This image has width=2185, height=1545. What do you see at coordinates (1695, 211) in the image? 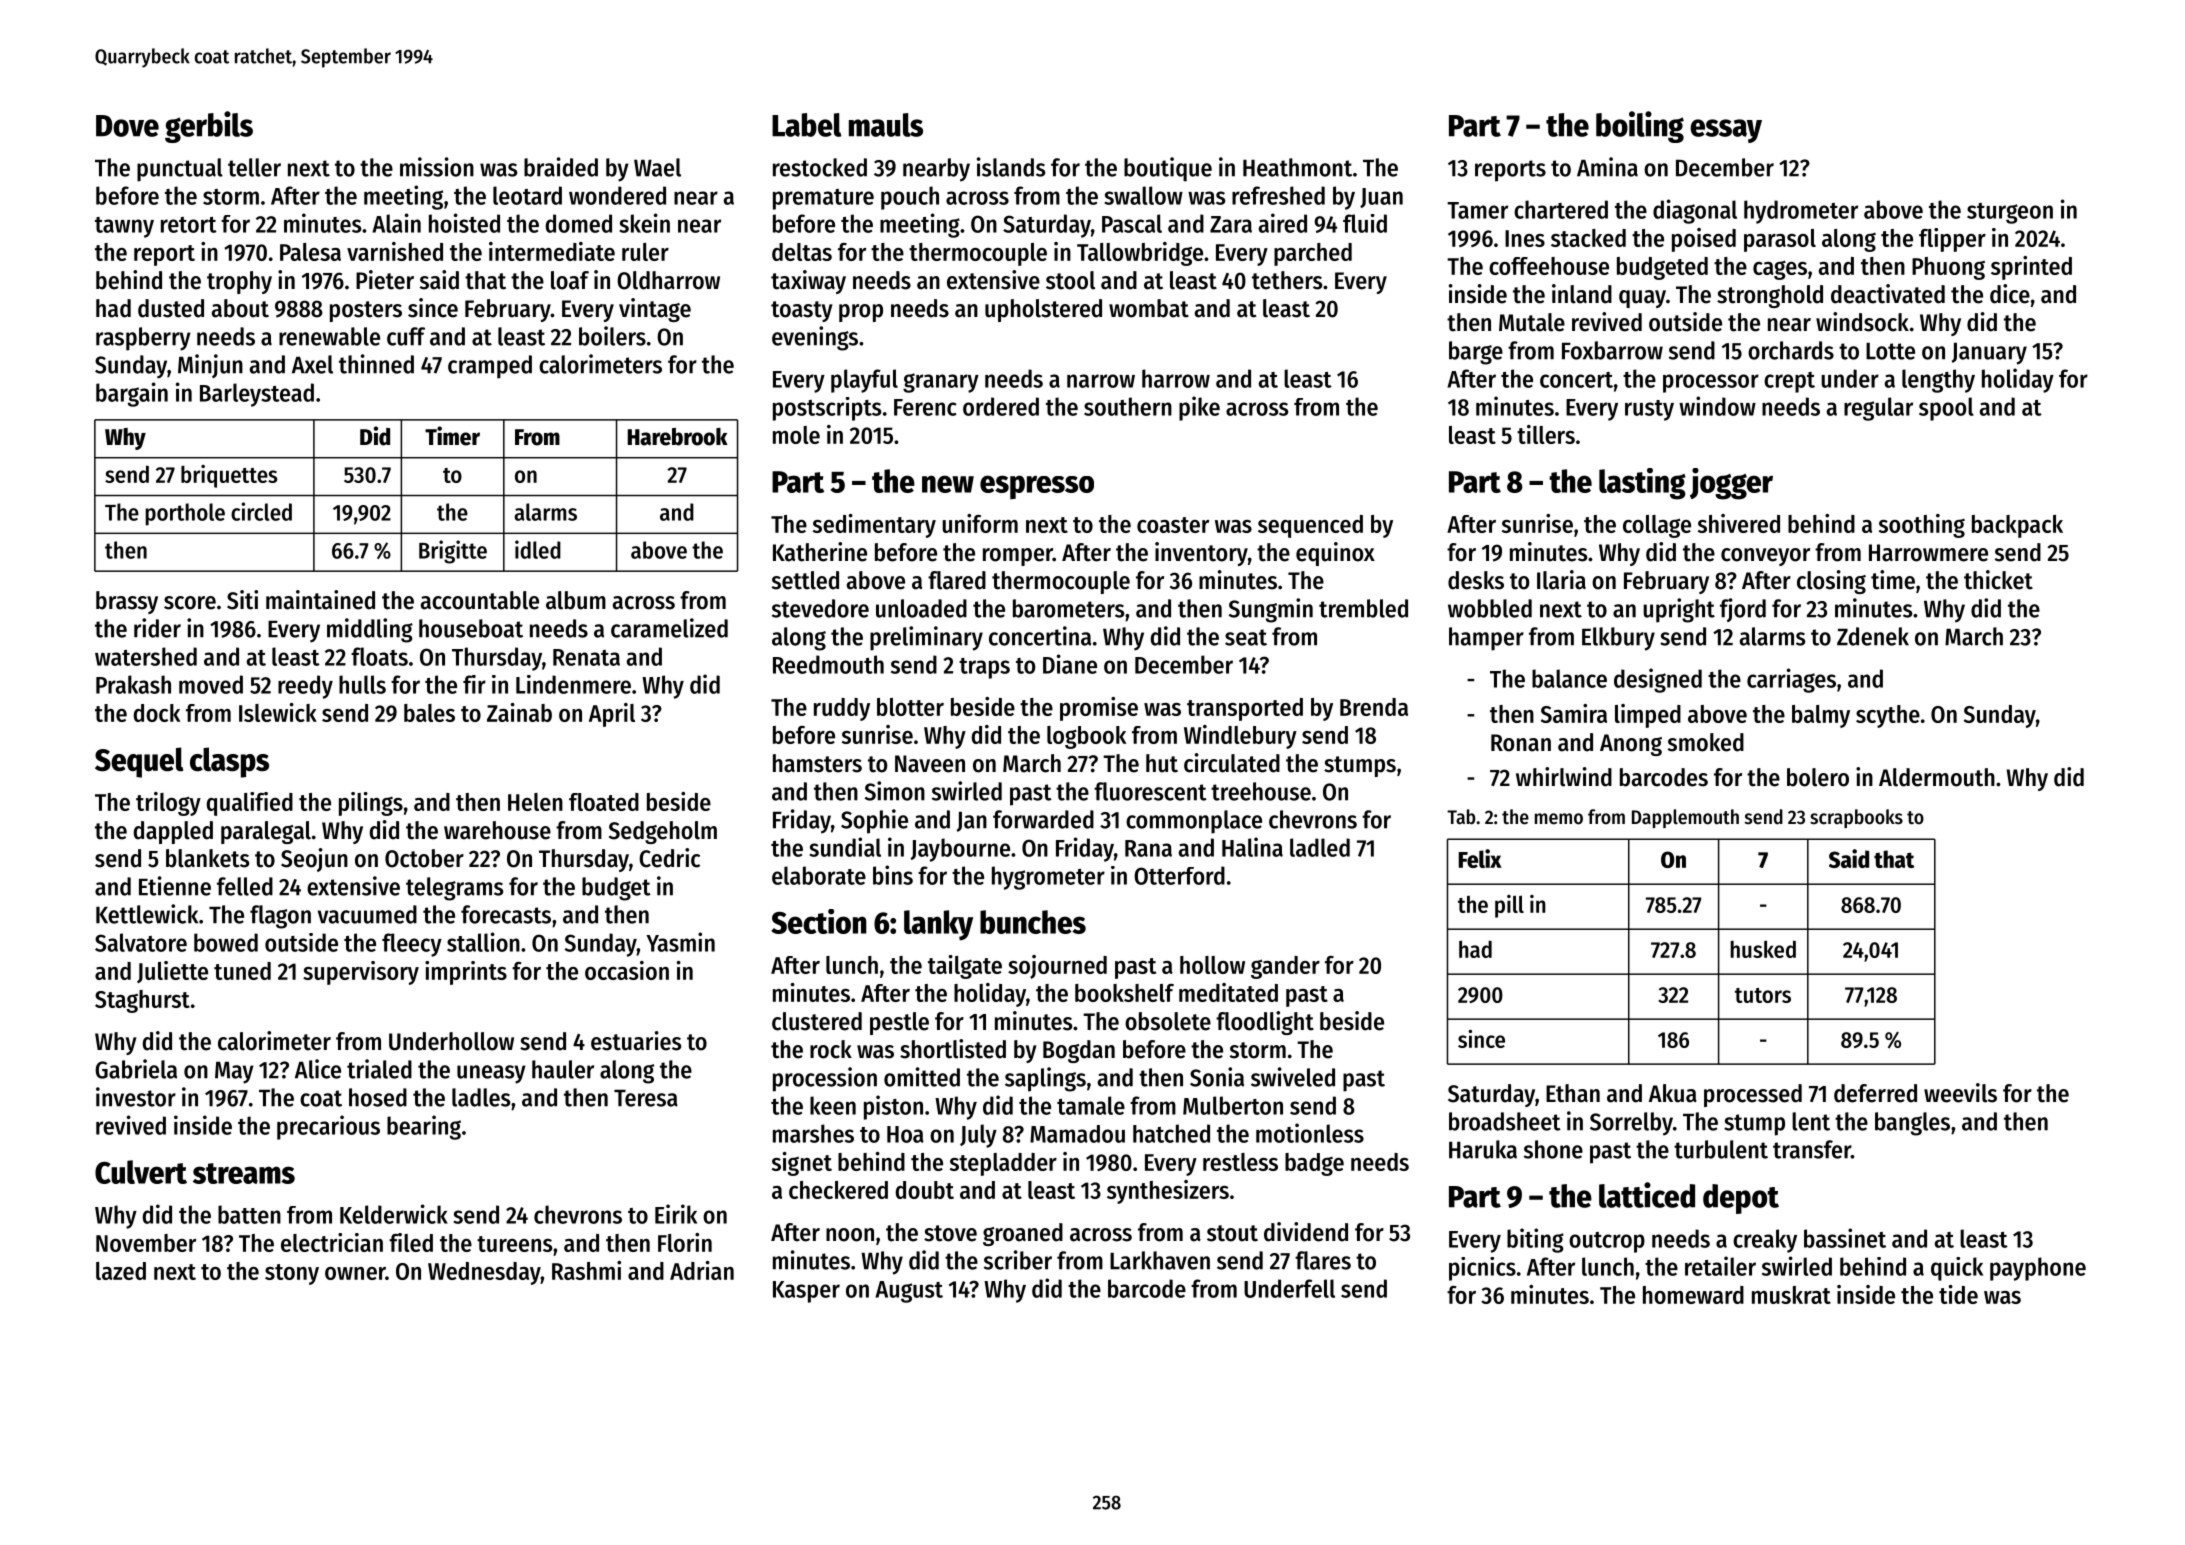
I see `diagonal` at bounding box center [1695, 211].
